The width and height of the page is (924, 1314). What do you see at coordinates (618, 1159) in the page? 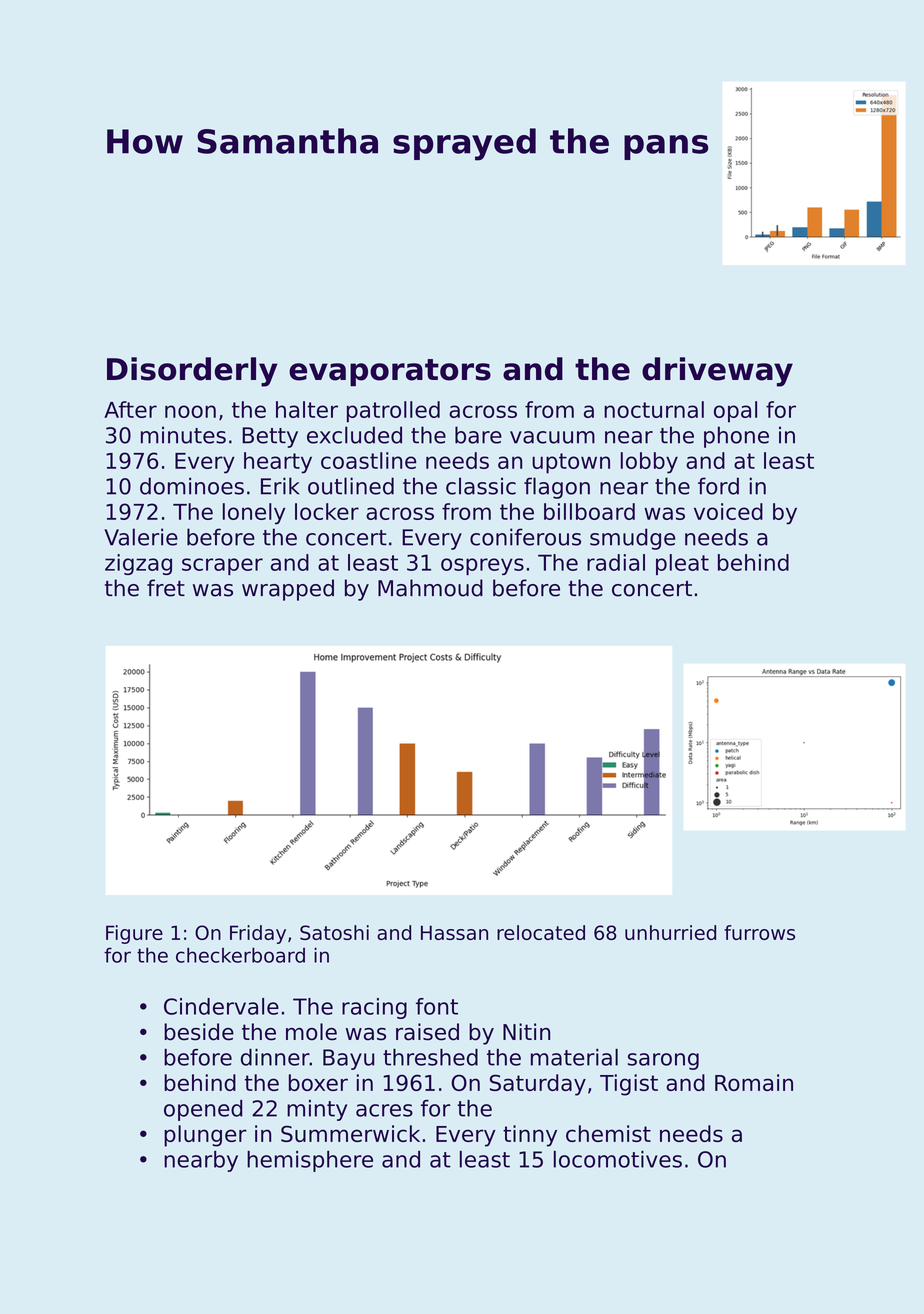
I see `locomotives` at bounding box center [618, 1159].
